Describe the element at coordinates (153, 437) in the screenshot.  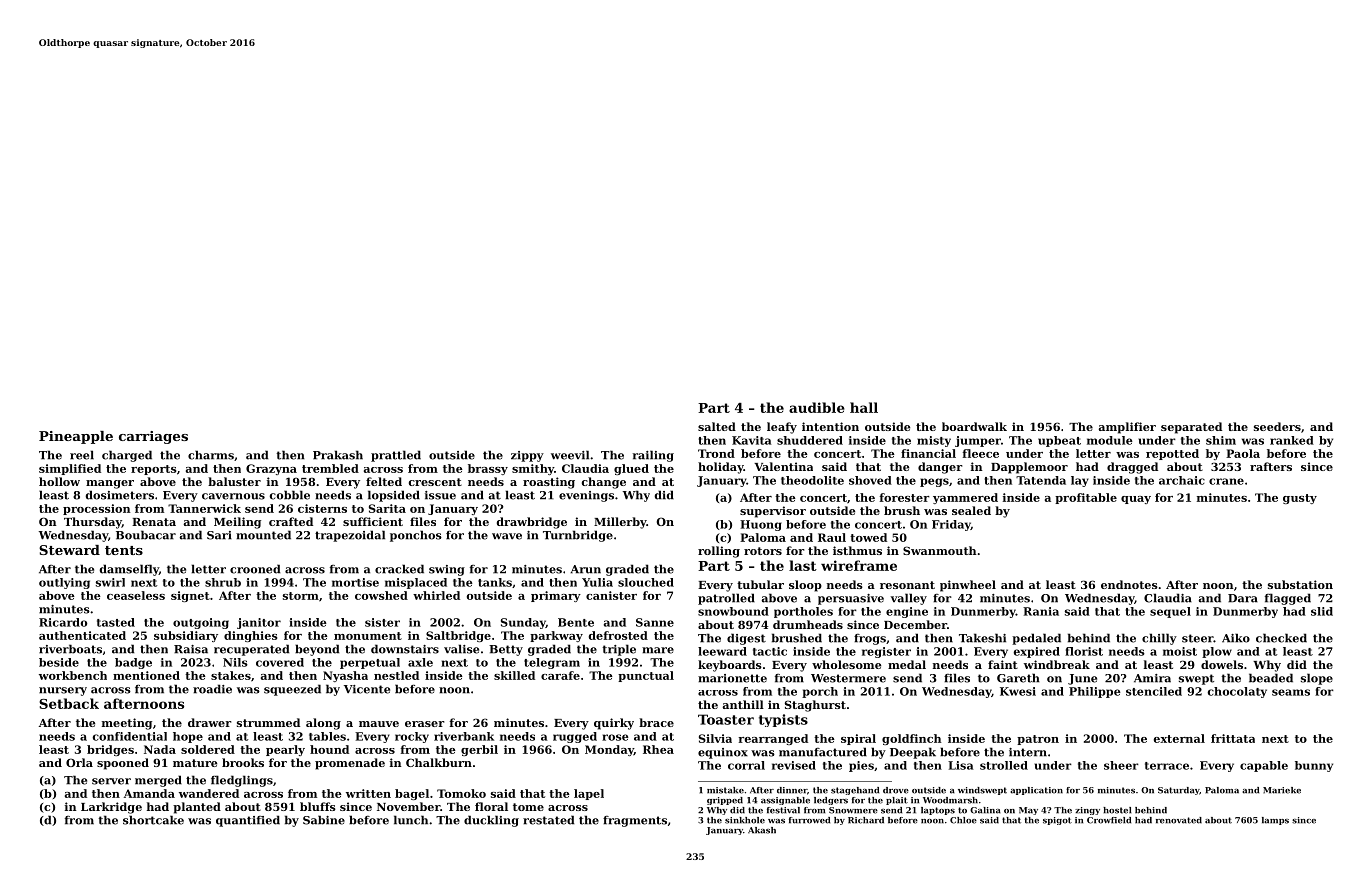
I see `carriages` at that location.
